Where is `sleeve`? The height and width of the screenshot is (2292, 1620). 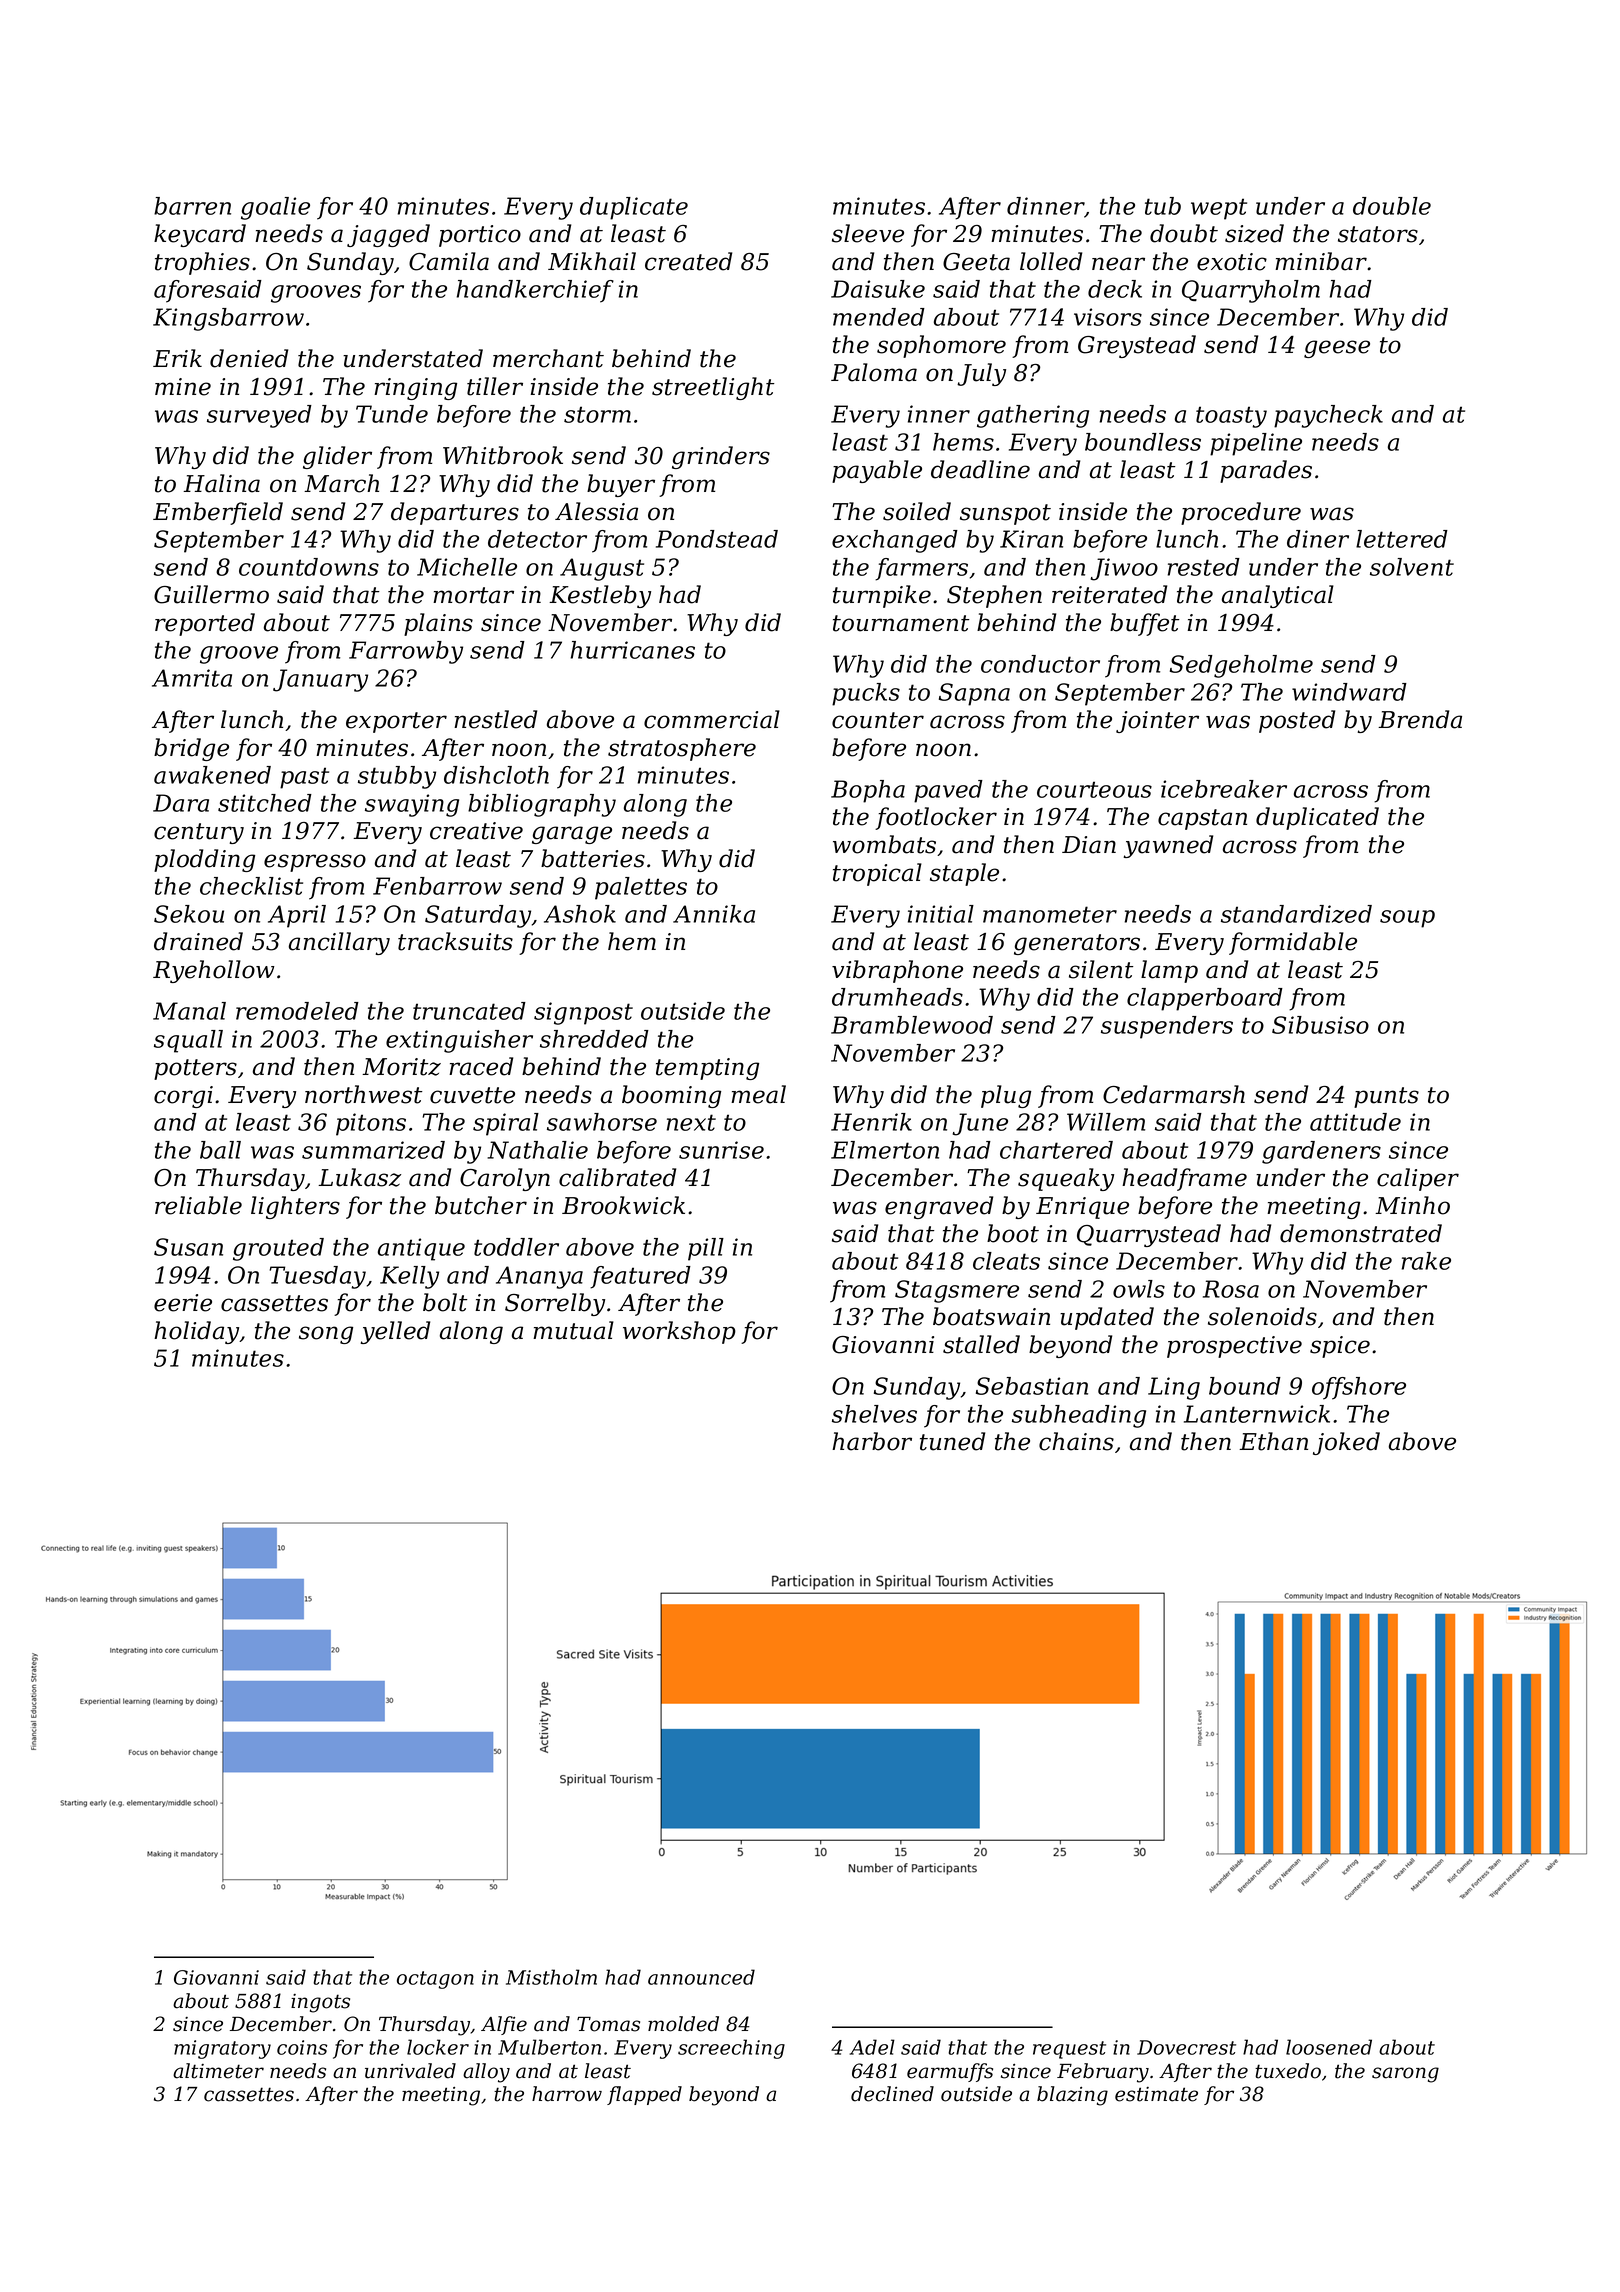 sleeve is located at coordinates (868, 233).
